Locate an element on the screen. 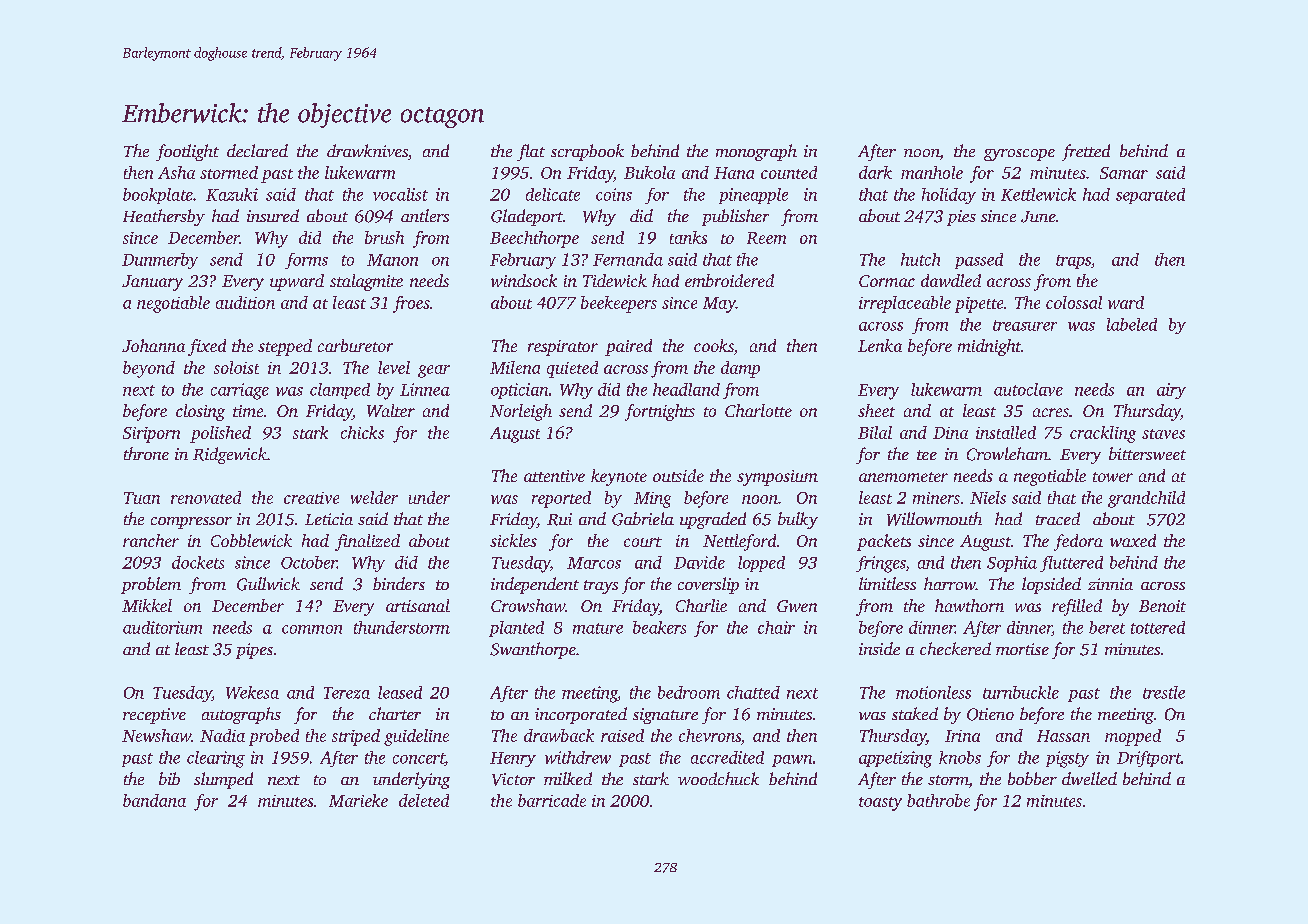 The width and height of the screenshot is (1308, 924). sickles is located at coordinates (513, 540).
